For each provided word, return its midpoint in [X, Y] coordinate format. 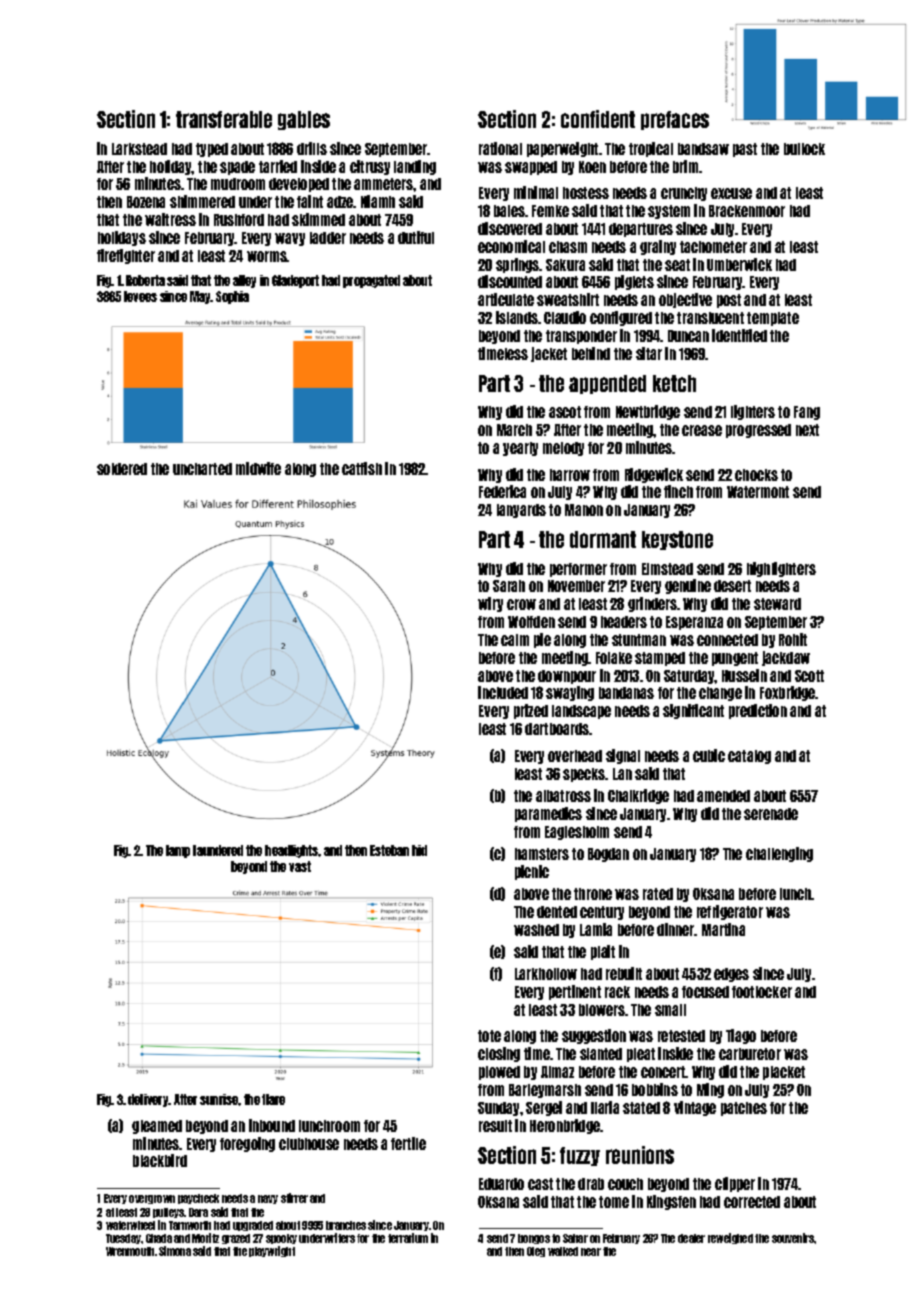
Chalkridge [638, 796]
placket [784, 1073]
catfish [362, 468]
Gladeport [295, 281]
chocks [756, 475]
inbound [272, 1125]
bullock [804, 149]
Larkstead [139, 149]
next [807, 430]
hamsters [542, 854]
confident [598, 119]
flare [273, 1099]
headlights [291, 851]
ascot [565, 412]
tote [489, 1036]
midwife [258, 468]
